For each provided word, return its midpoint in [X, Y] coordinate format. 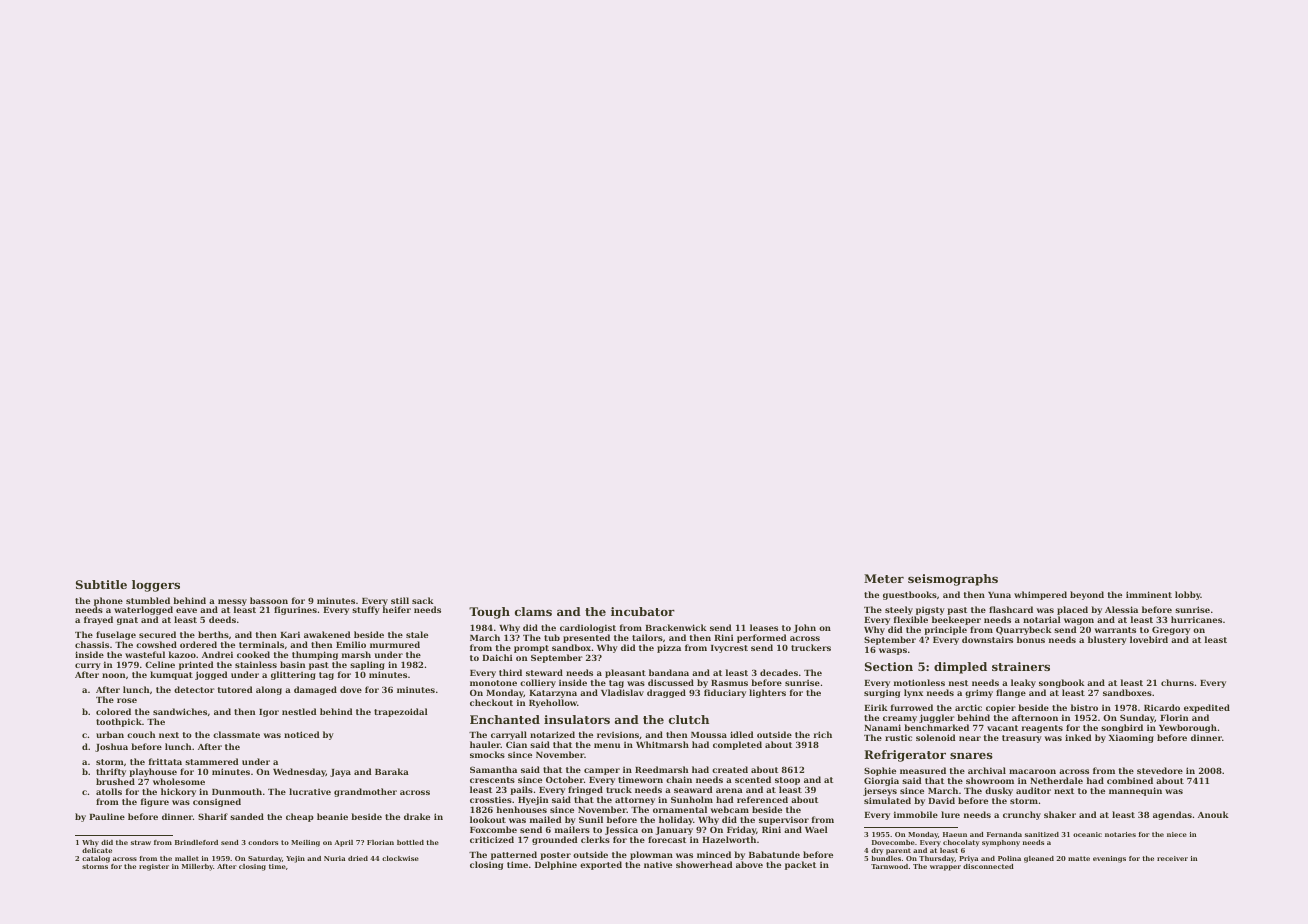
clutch [689, 719]
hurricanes [1196, 619]
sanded [247, 816]
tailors [647, 637]
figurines [295, 610]
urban [110, 734]
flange [1011, 693]
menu [607, 745]
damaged [315, 690]
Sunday [1137, 718]
